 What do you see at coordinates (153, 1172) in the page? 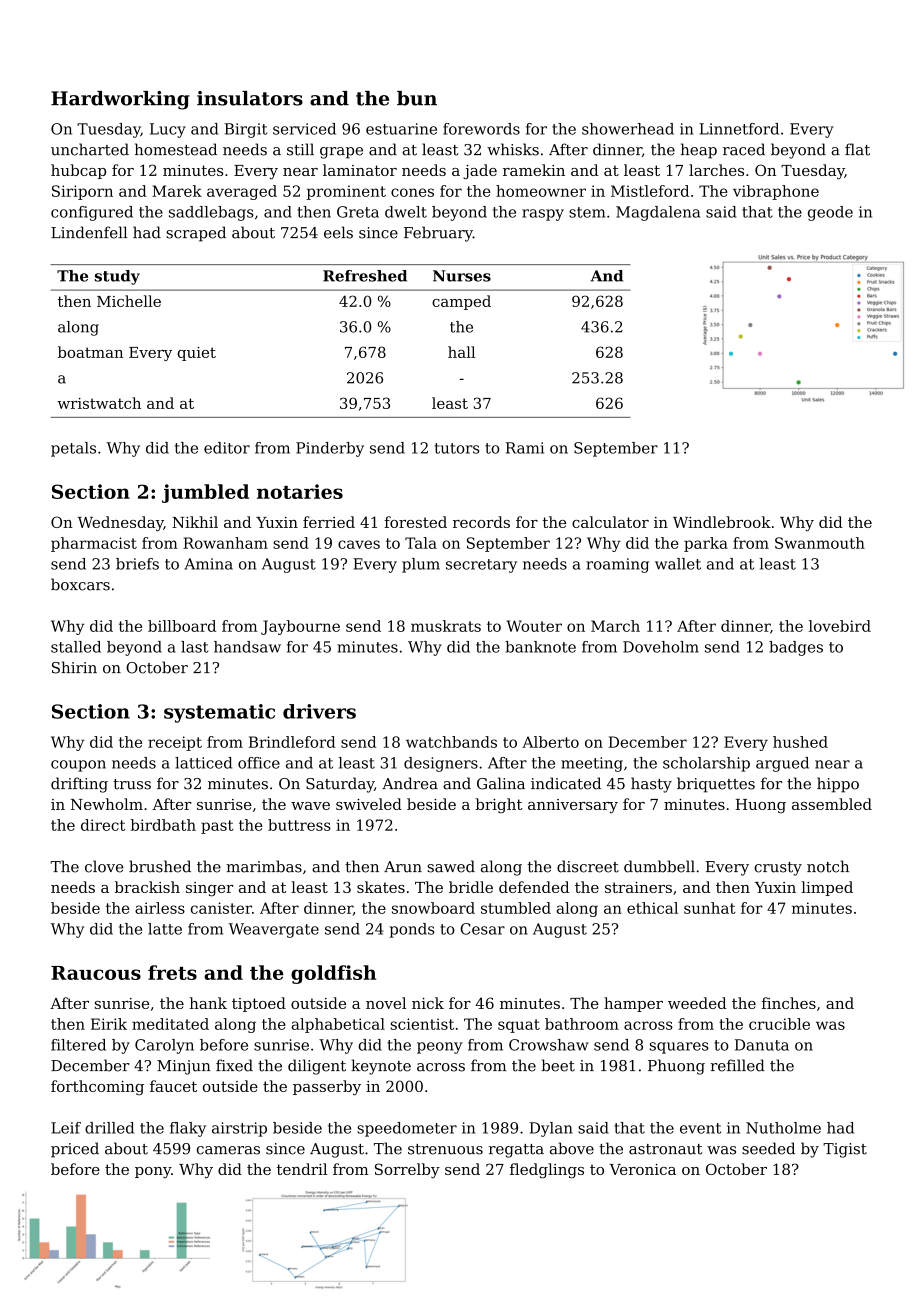
I see `pony` at bounding box center [153, 1172].
